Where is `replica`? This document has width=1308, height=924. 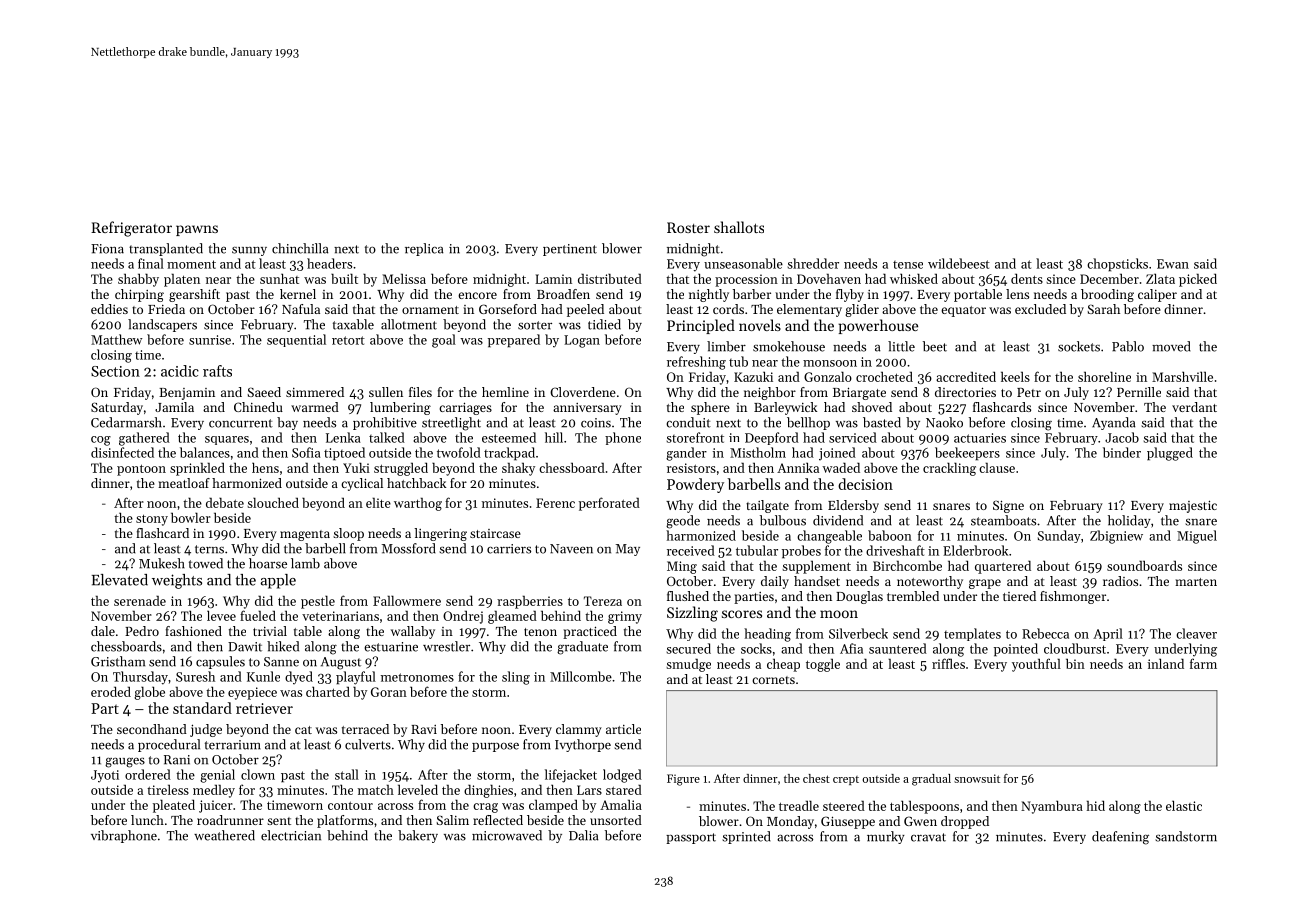
replica is located at coordinates (424, 249).
